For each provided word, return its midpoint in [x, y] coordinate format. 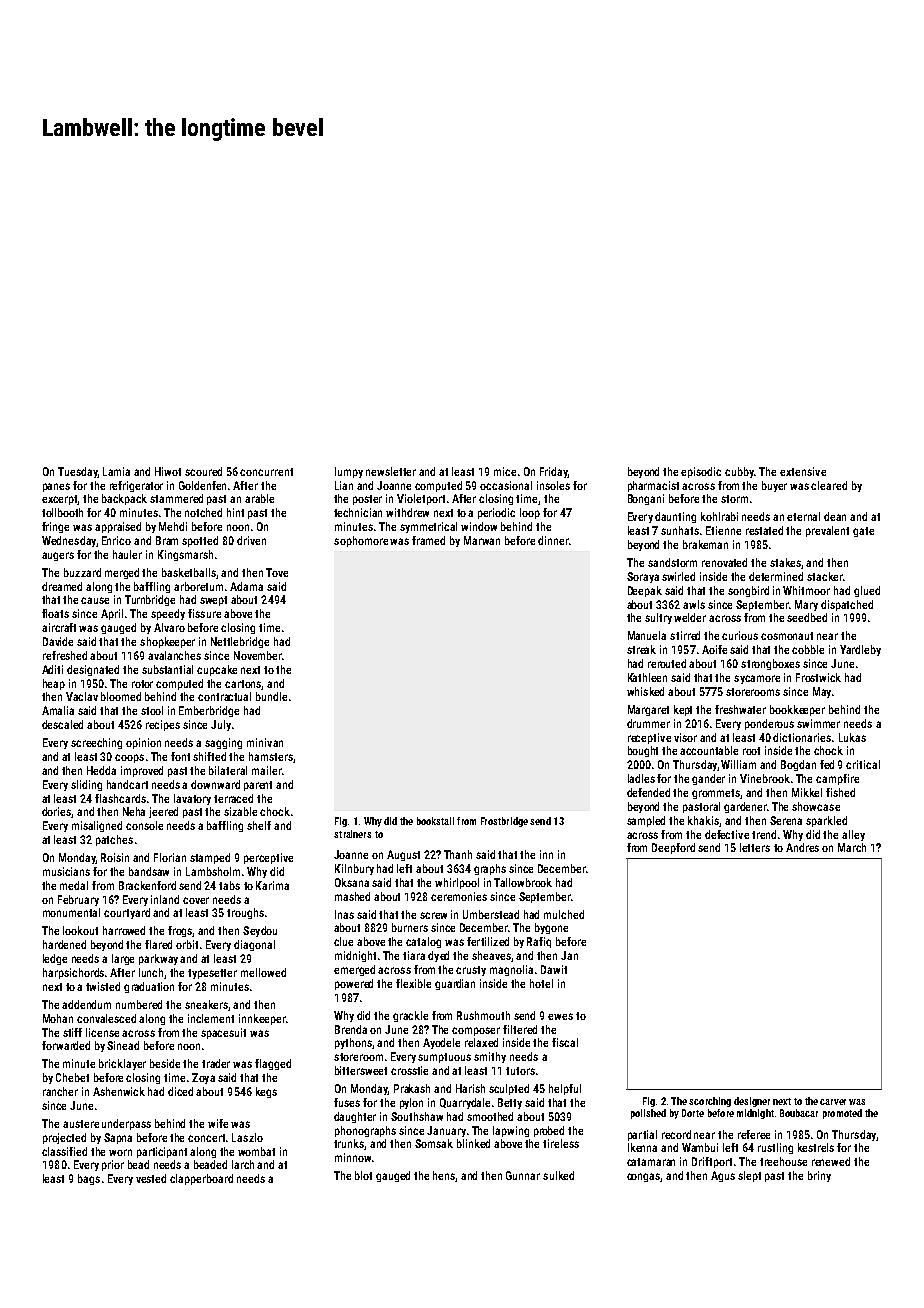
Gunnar [523, 1175]
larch [243, 1164]
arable [259, 498]
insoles [553, 485]
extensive [803, 471]
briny [819, 1176]
